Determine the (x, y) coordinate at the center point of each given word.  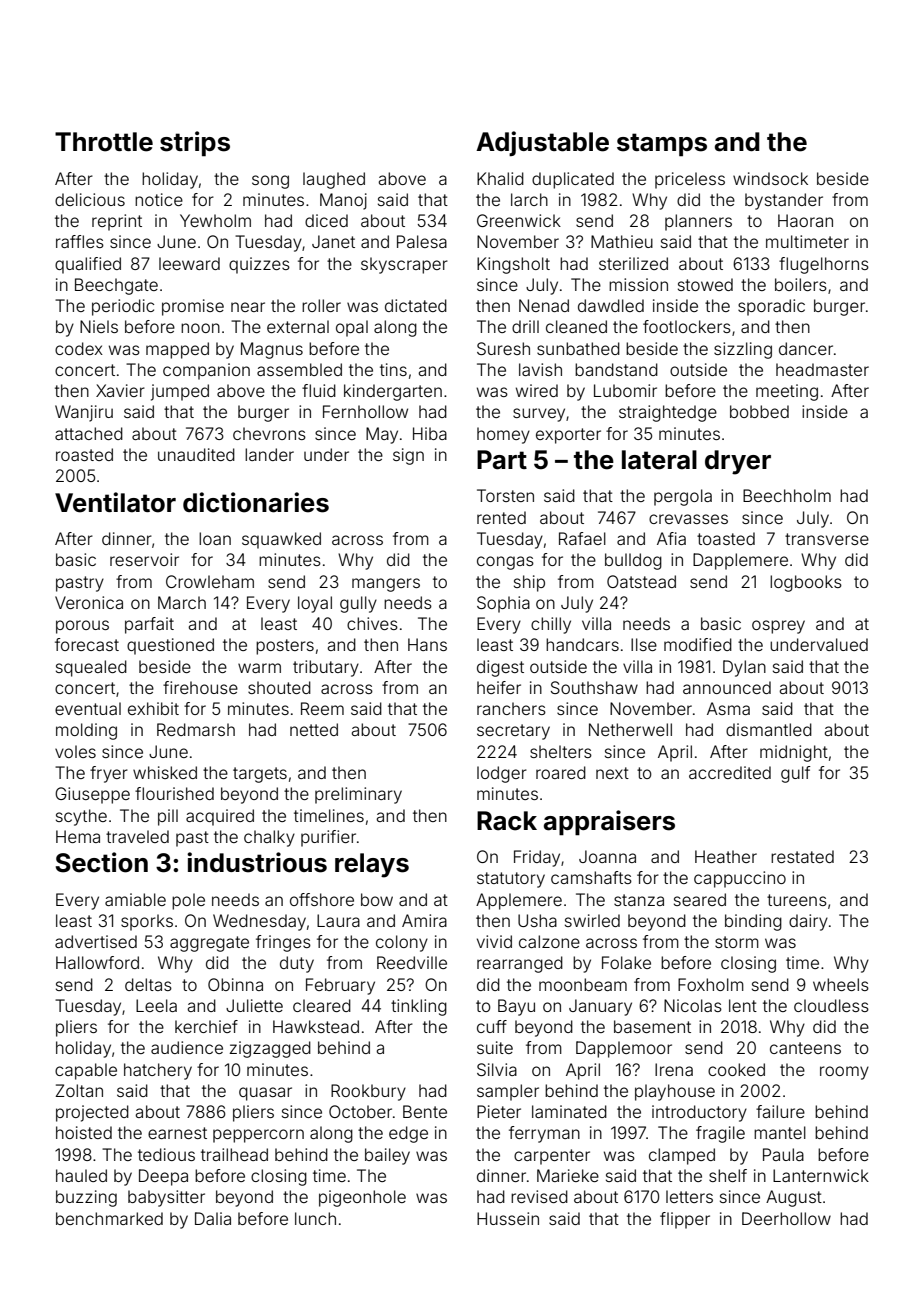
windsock (770, 178)
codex (79, 348)
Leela (156, 1005)
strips (195, 144)
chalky (269, 838)
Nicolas (693, 1005)
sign (408, 456)
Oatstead (641, 581)
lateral (659, 460)
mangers (386, 585)
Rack (507, 821)
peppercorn (258, 1136)
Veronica (89, 602)
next (612, 773)
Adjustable (542, 143)
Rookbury (368, 1092)
